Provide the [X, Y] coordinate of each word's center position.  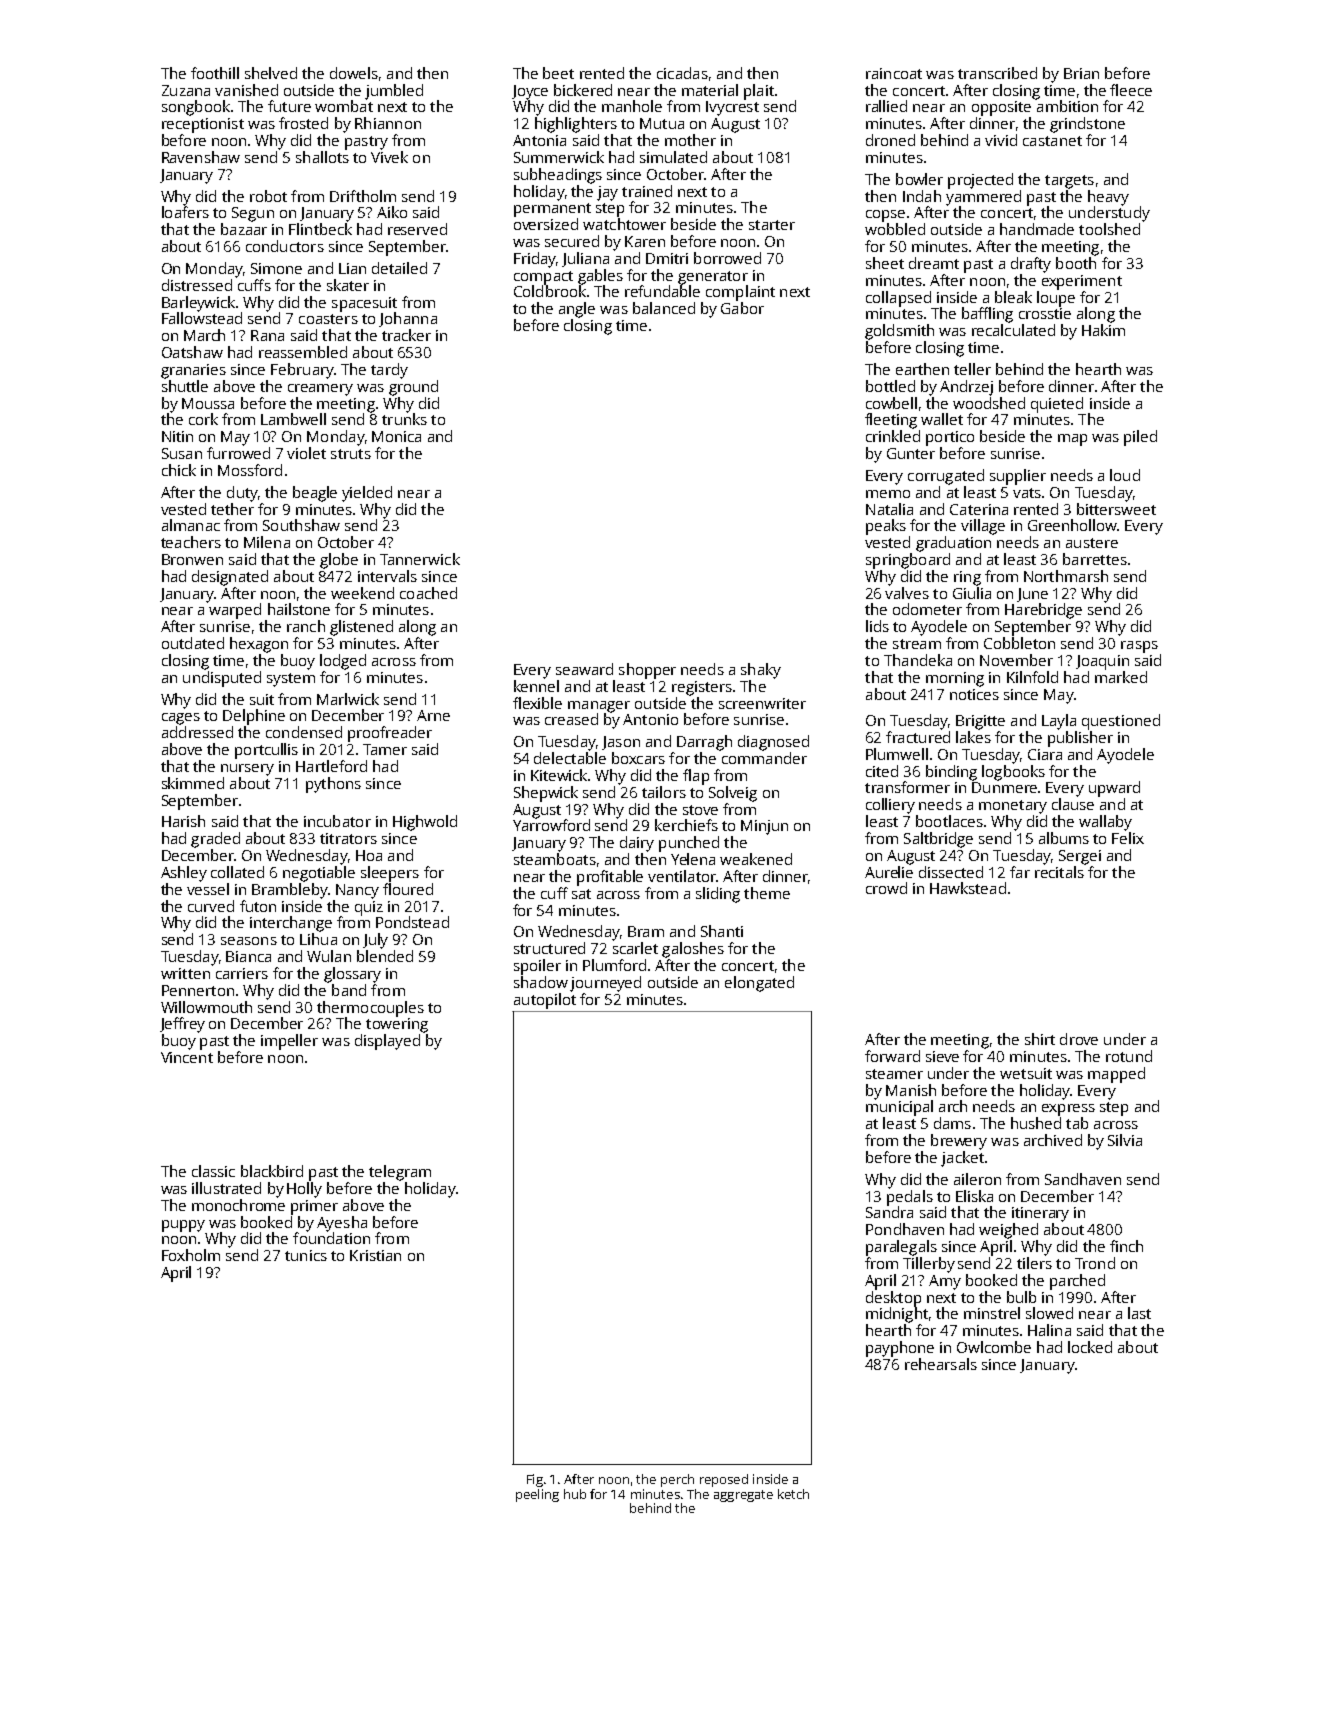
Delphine [254, 717]
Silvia [1125, 1140]
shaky [761, 671]
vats [1027, 493]
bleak [1013, 297]
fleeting [891, 421]
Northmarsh [1066, 576]
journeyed [605, 984]
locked [1090, 1347]
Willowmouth [206, 1007]
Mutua [662, 123]
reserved [417, 229]
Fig [535, 1480]
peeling [537, 1495]
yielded [367, 494]
